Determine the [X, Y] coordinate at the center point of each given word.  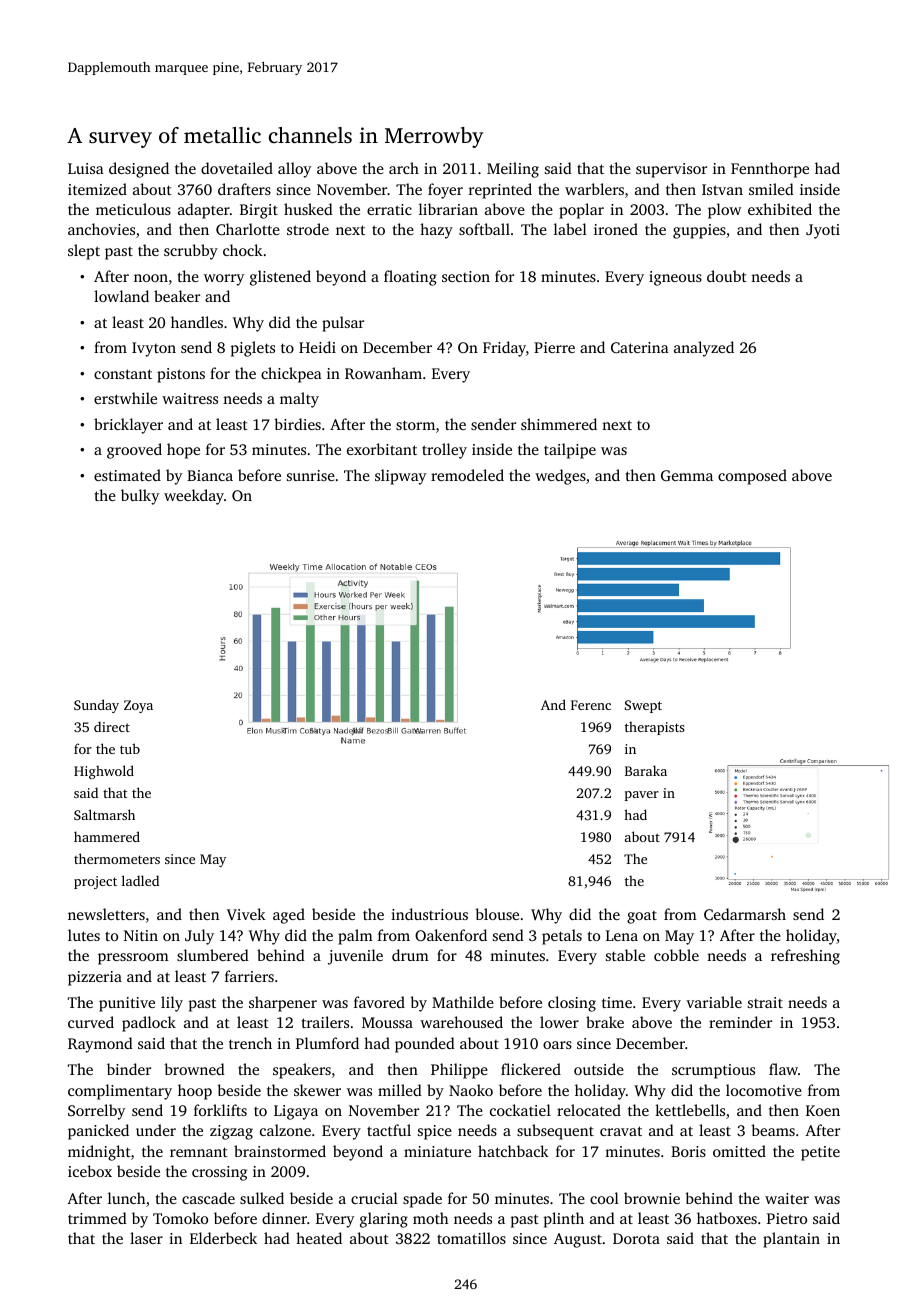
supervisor [671, 170]
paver [642, 796]
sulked [262, 1198]
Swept [643, 706]
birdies [297, 424]
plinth [564, 1220]
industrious [429, 914]
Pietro [787, 1218]
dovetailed [237, 168]
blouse [497, 914]
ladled [140, 880]
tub [130, 748]
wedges [560, 477]
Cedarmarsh [745, 914]
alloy [294, 170]
